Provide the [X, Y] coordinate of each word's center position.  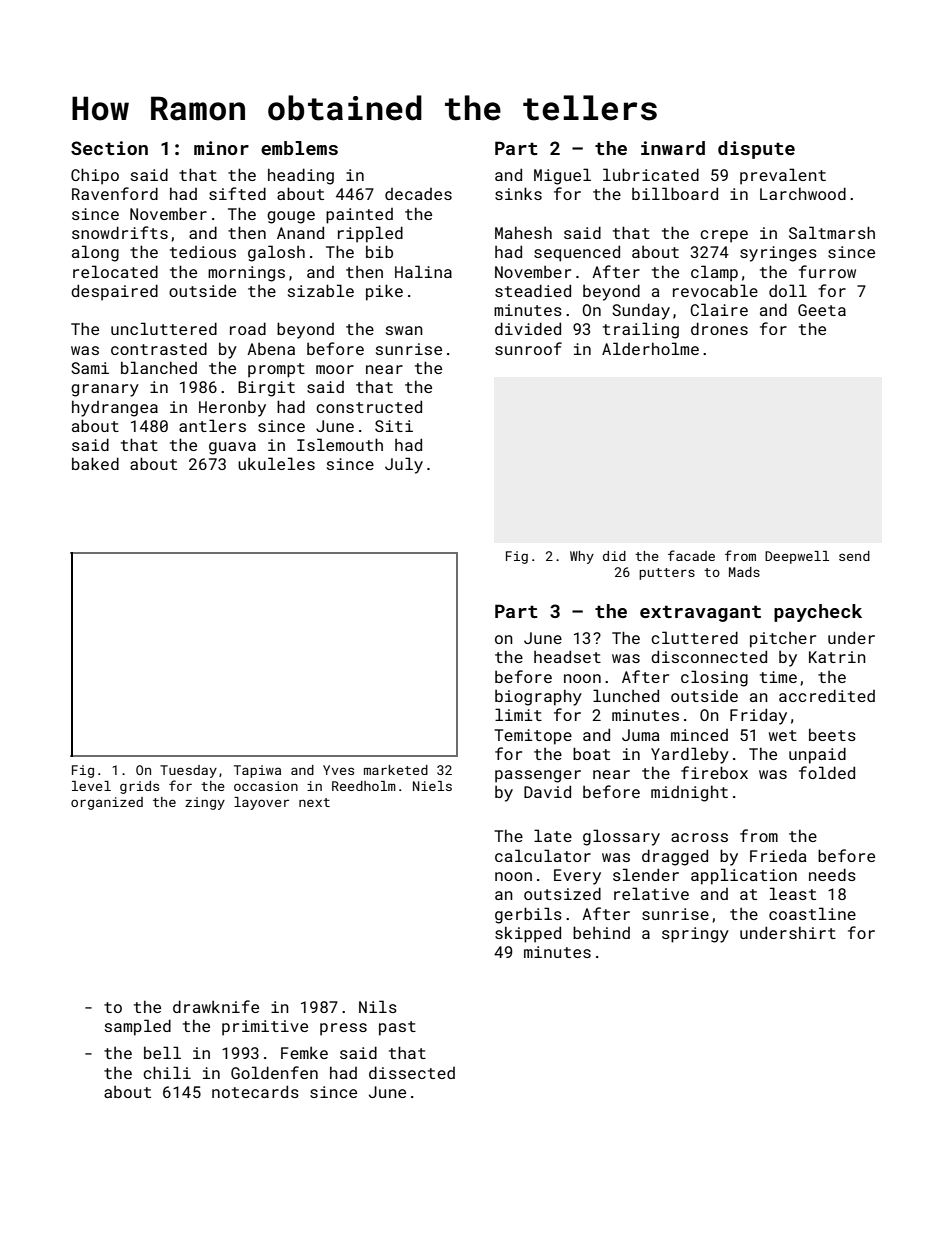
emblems [299, 148]
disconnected [709, 656]
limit [518, 714]
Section [109, 148]
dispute [756, 150]
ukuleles [276, 463]
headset [567, 656]
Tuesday [188, 771]
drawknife [216, 1006]
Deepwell [797, 557]
